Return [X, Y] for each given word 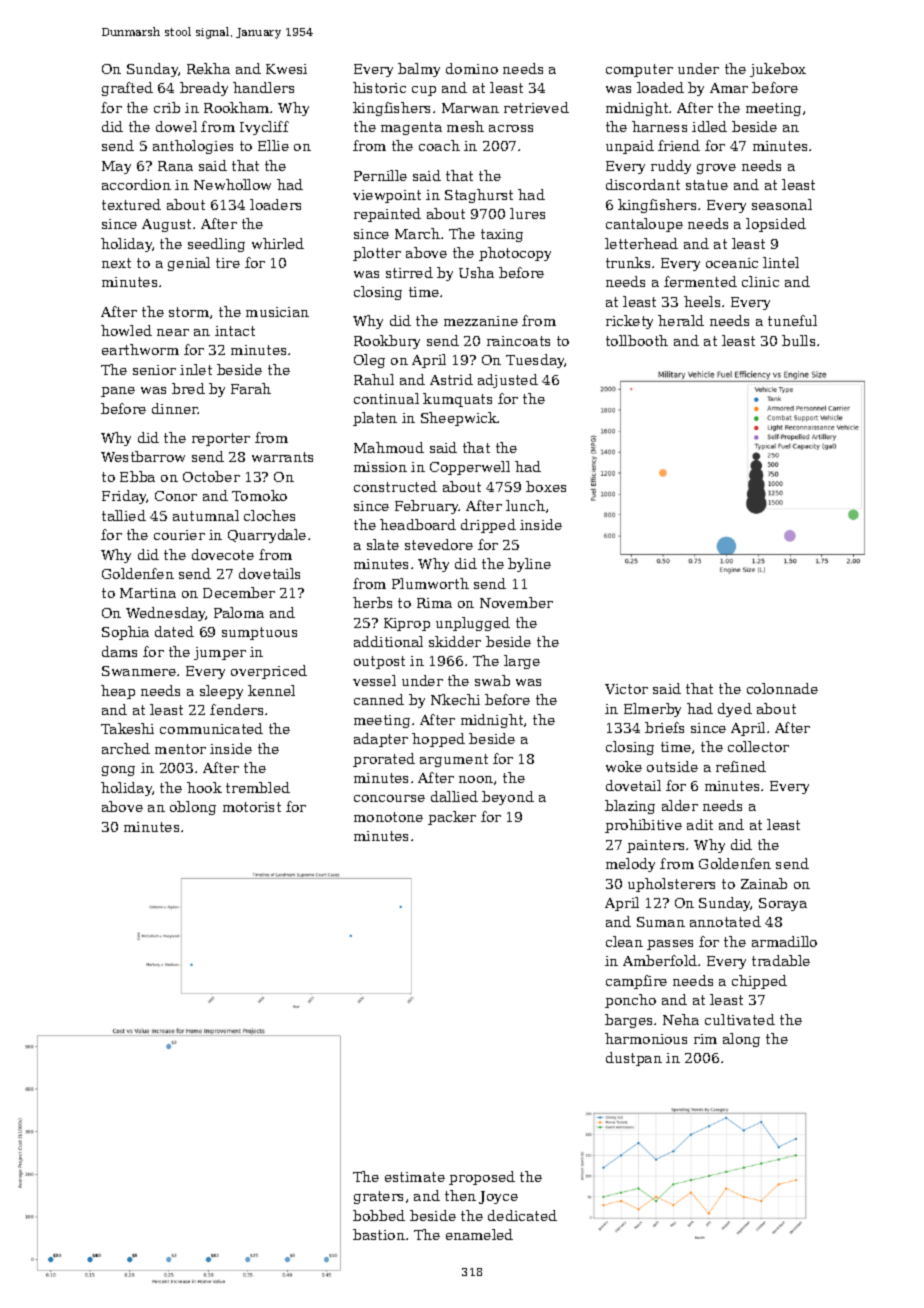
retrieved [536, 107]
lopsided [776, 225]
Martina [148, 593]
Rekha [208, 68]
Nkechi [455, 699]
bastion [379, 1234]
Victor [626, 689]
